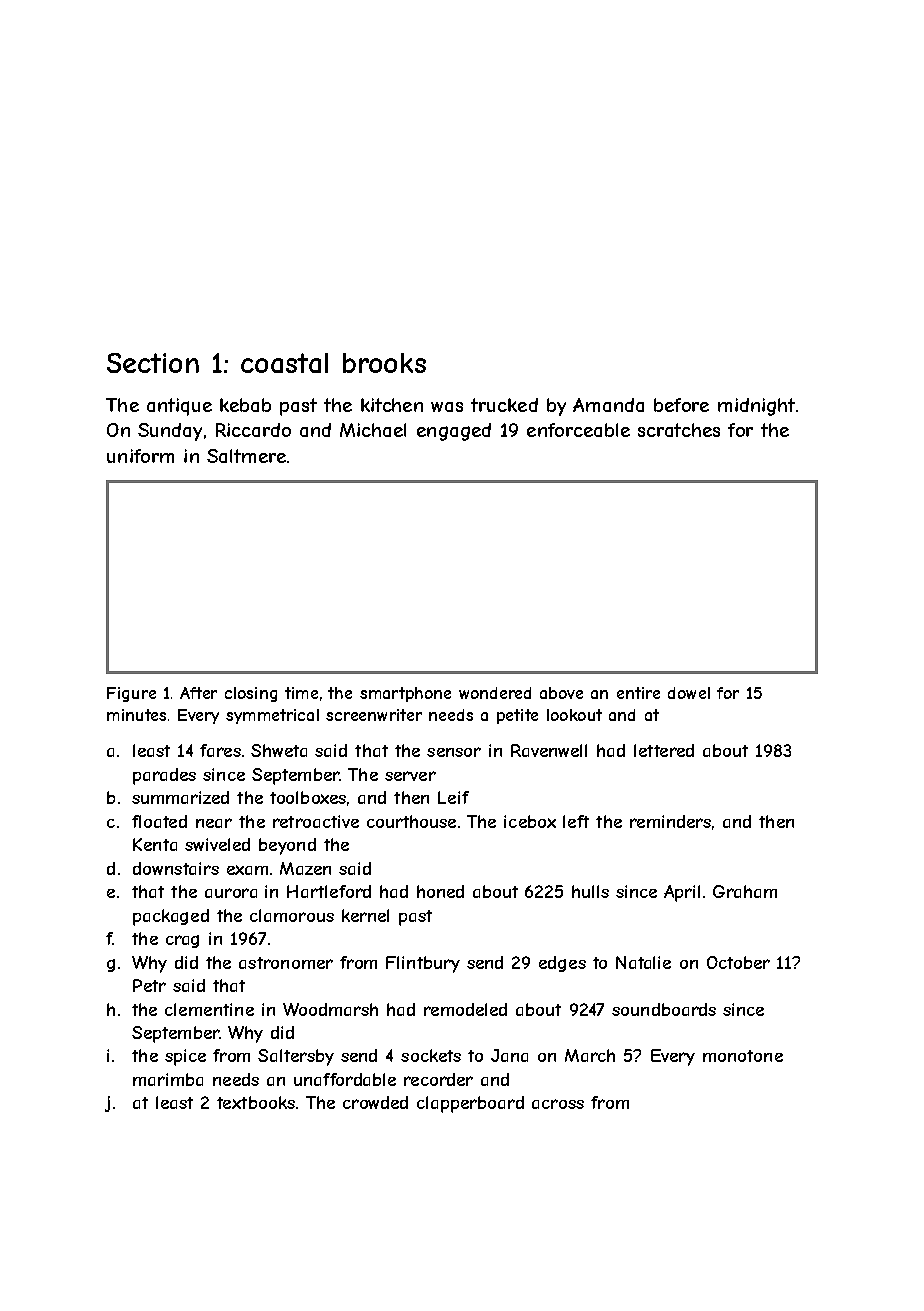 This image has width=924, height=1311. What do you see at coordinates (170, 432) in the image?
I see `Sunday` at bounding box center [170, 432].
